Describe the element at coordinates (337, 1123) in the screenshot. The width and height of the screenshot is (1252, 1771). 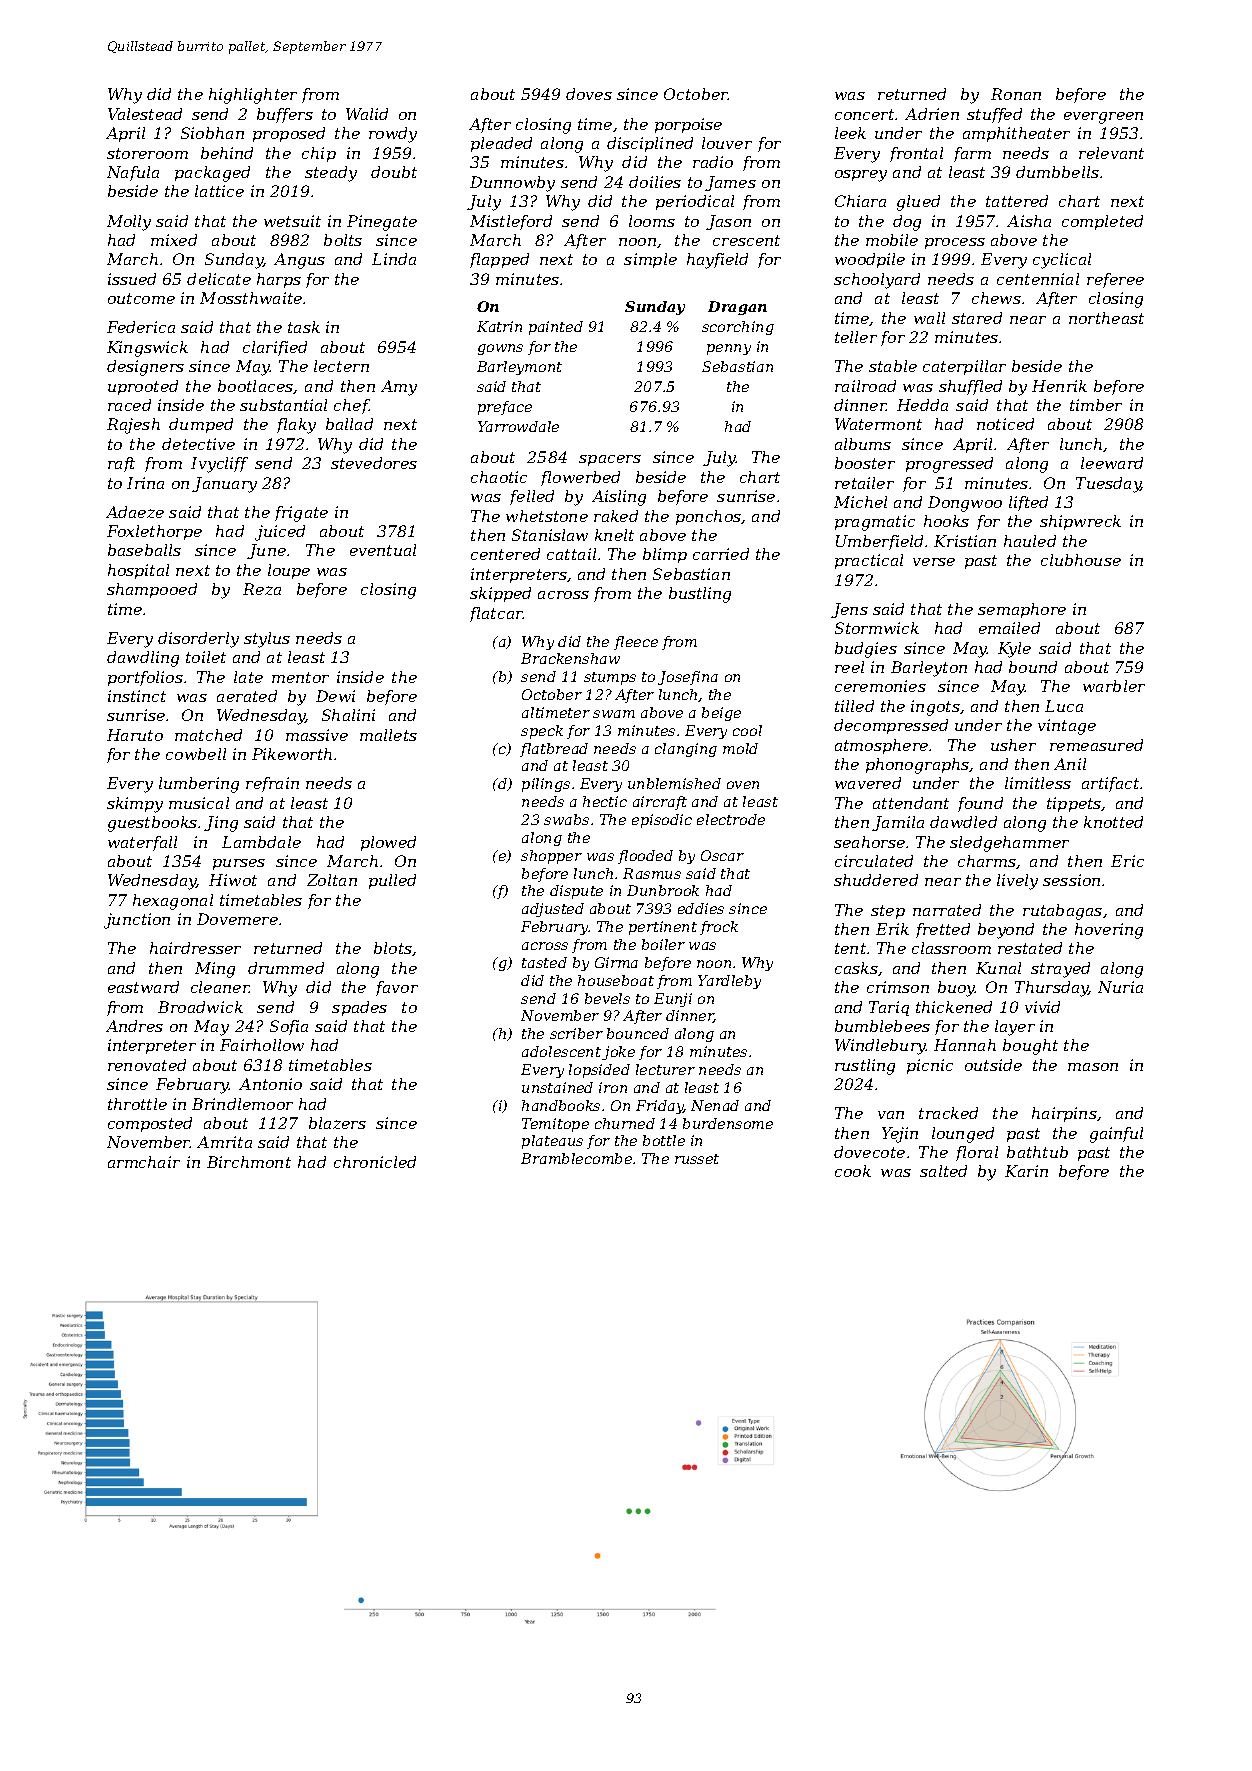
I see `blazers` at that location.
